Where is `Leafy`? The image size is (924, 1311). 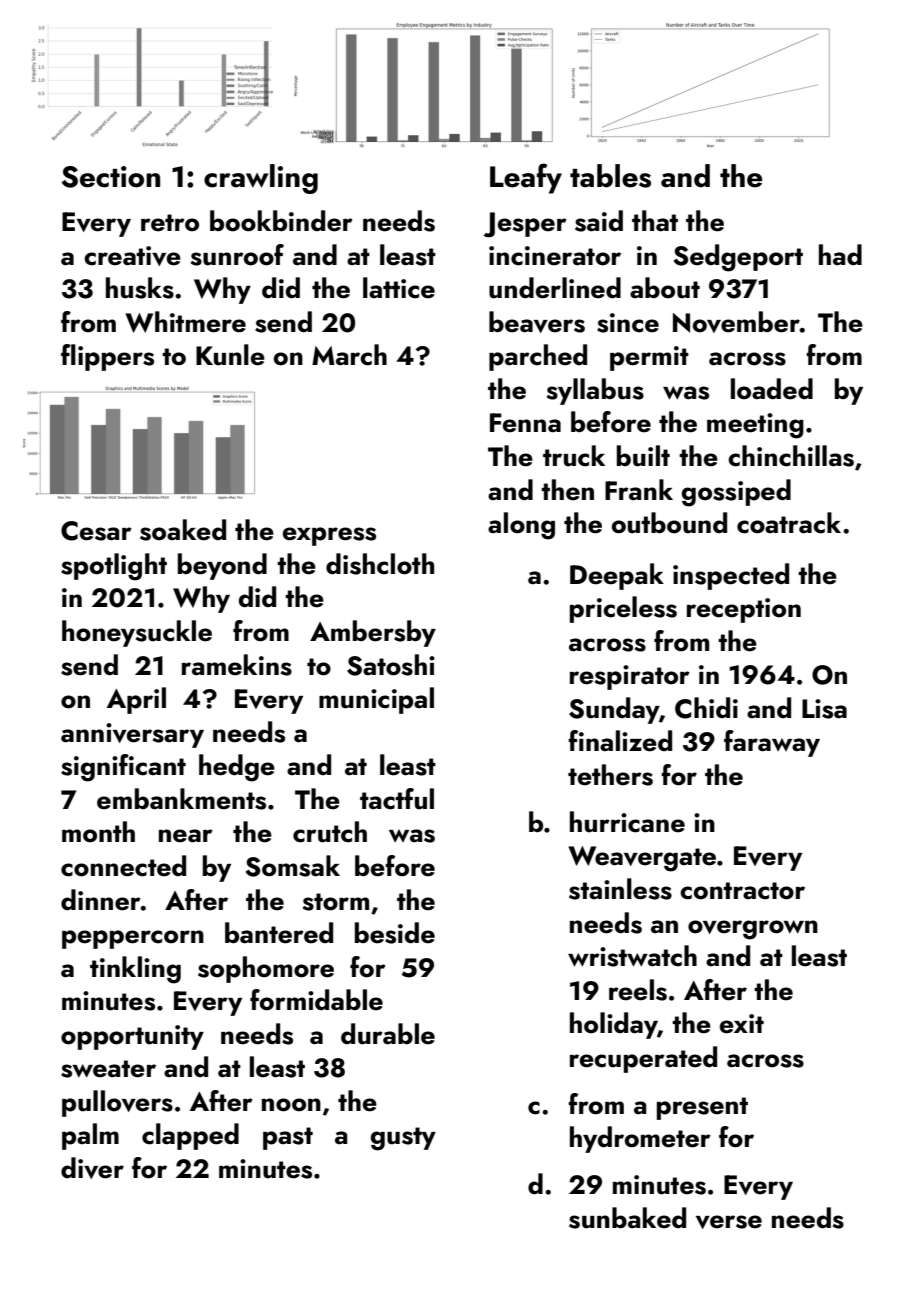 Leafy is located at coordinates (526, 178).
